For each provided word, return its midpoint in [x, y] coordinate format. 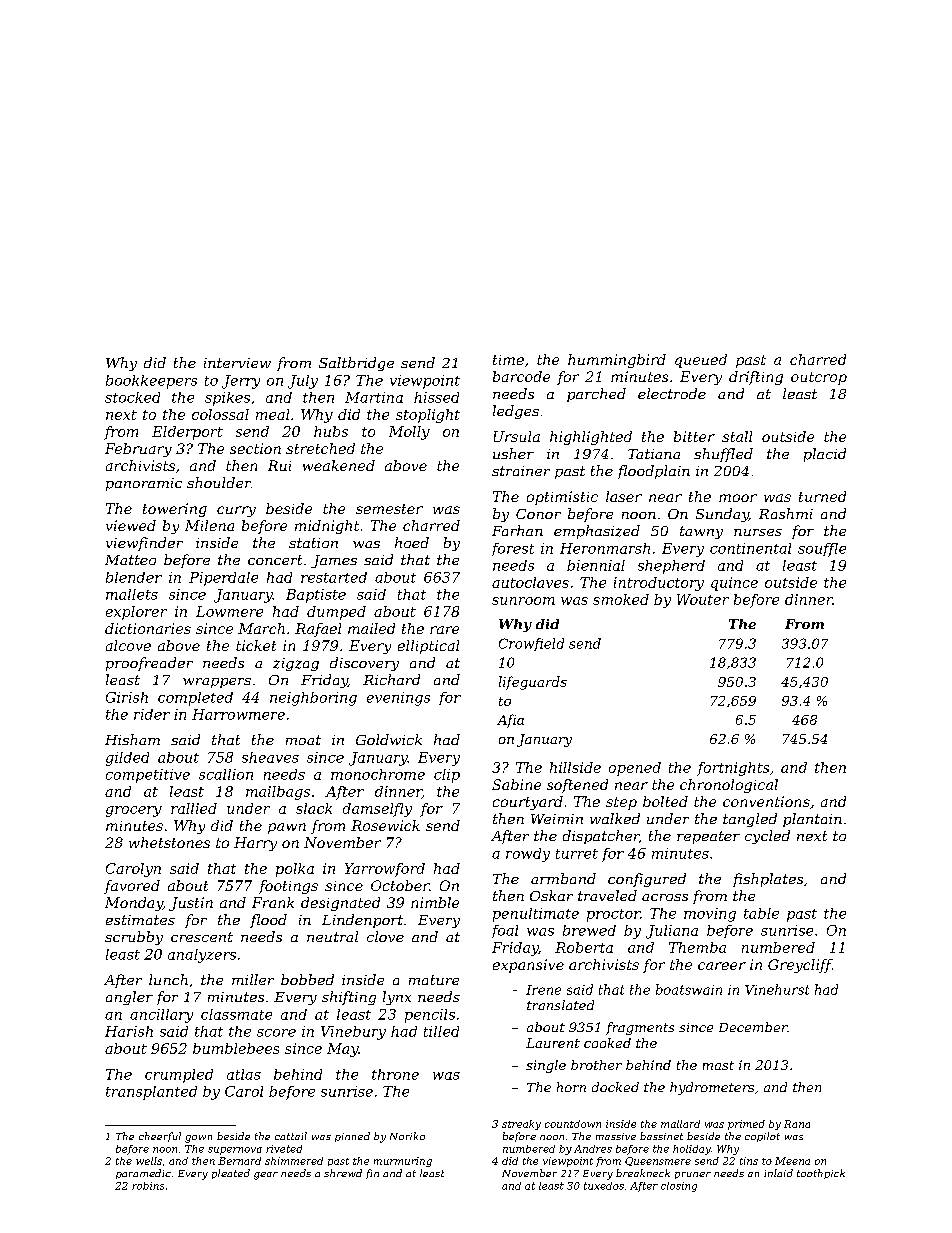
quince [734, 584]
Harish [129, 1031]
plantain [812, 820]
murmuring [403, 1162]
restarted [334, 577]
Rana [797, 1124]
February [138, 450]
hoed [412, 542]
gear [266, 1176]
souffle [822, 550]
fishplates [768, 880]
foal [505, 931]
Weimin [557, 819]
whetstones [169, 842]
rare [444, 630]
